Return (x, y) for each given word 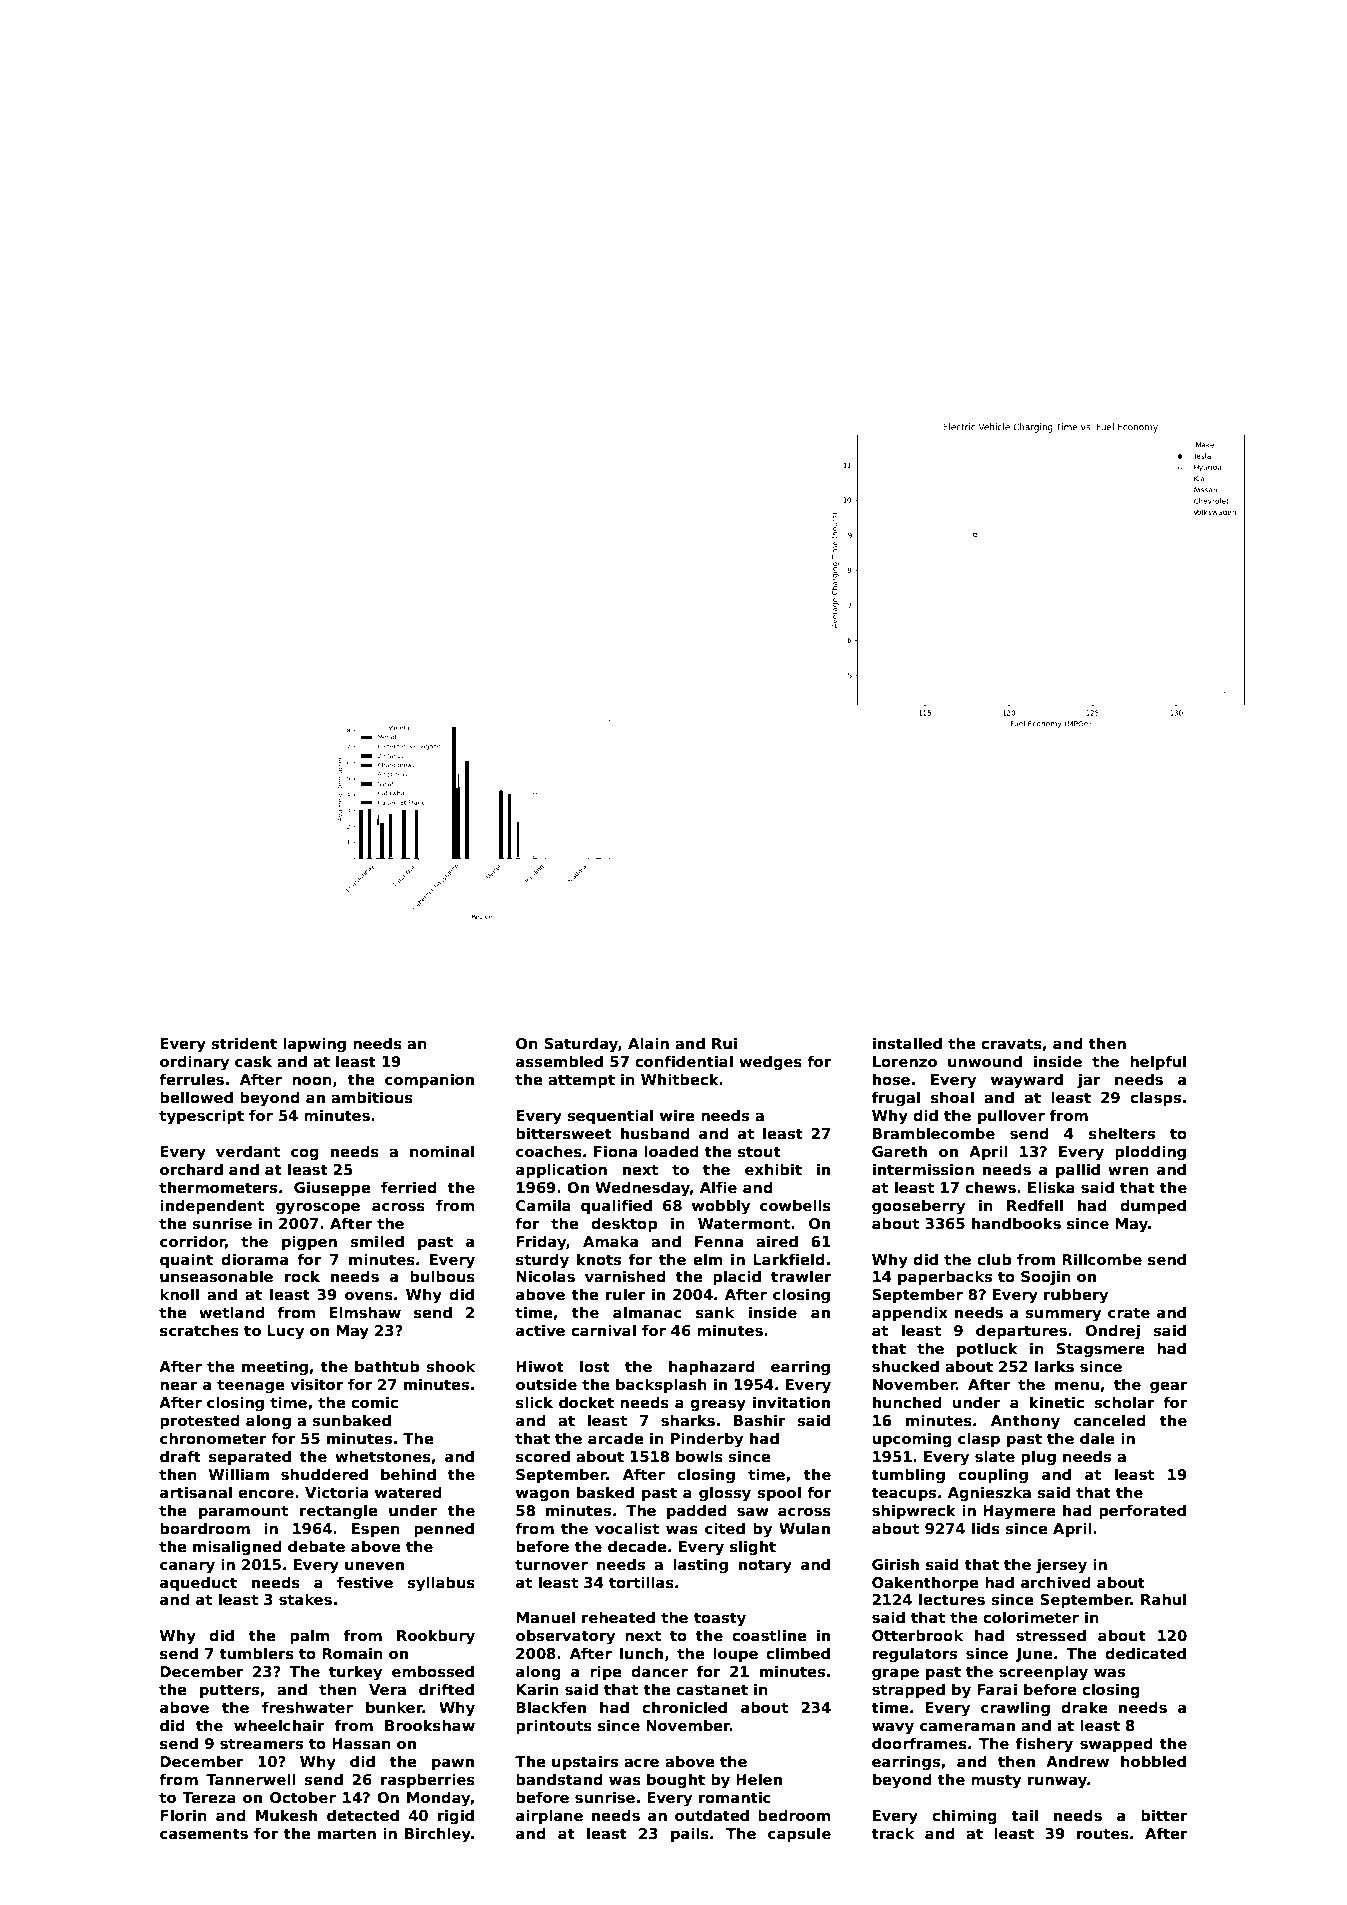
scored (543, 1456)
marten (347, 1833)
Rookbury (436, 1636)
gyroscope (318, 1208)
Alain (648, 1043)
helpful (1158, 1062)
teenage (251, 1386)
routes (1103, 1834)
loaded (671, 1151)
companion (429, 1080)
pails (690, 1834)
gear (1169, 1387)
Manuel (545, 1617)
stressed (1051, 1635)
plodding (1150, 1152)
